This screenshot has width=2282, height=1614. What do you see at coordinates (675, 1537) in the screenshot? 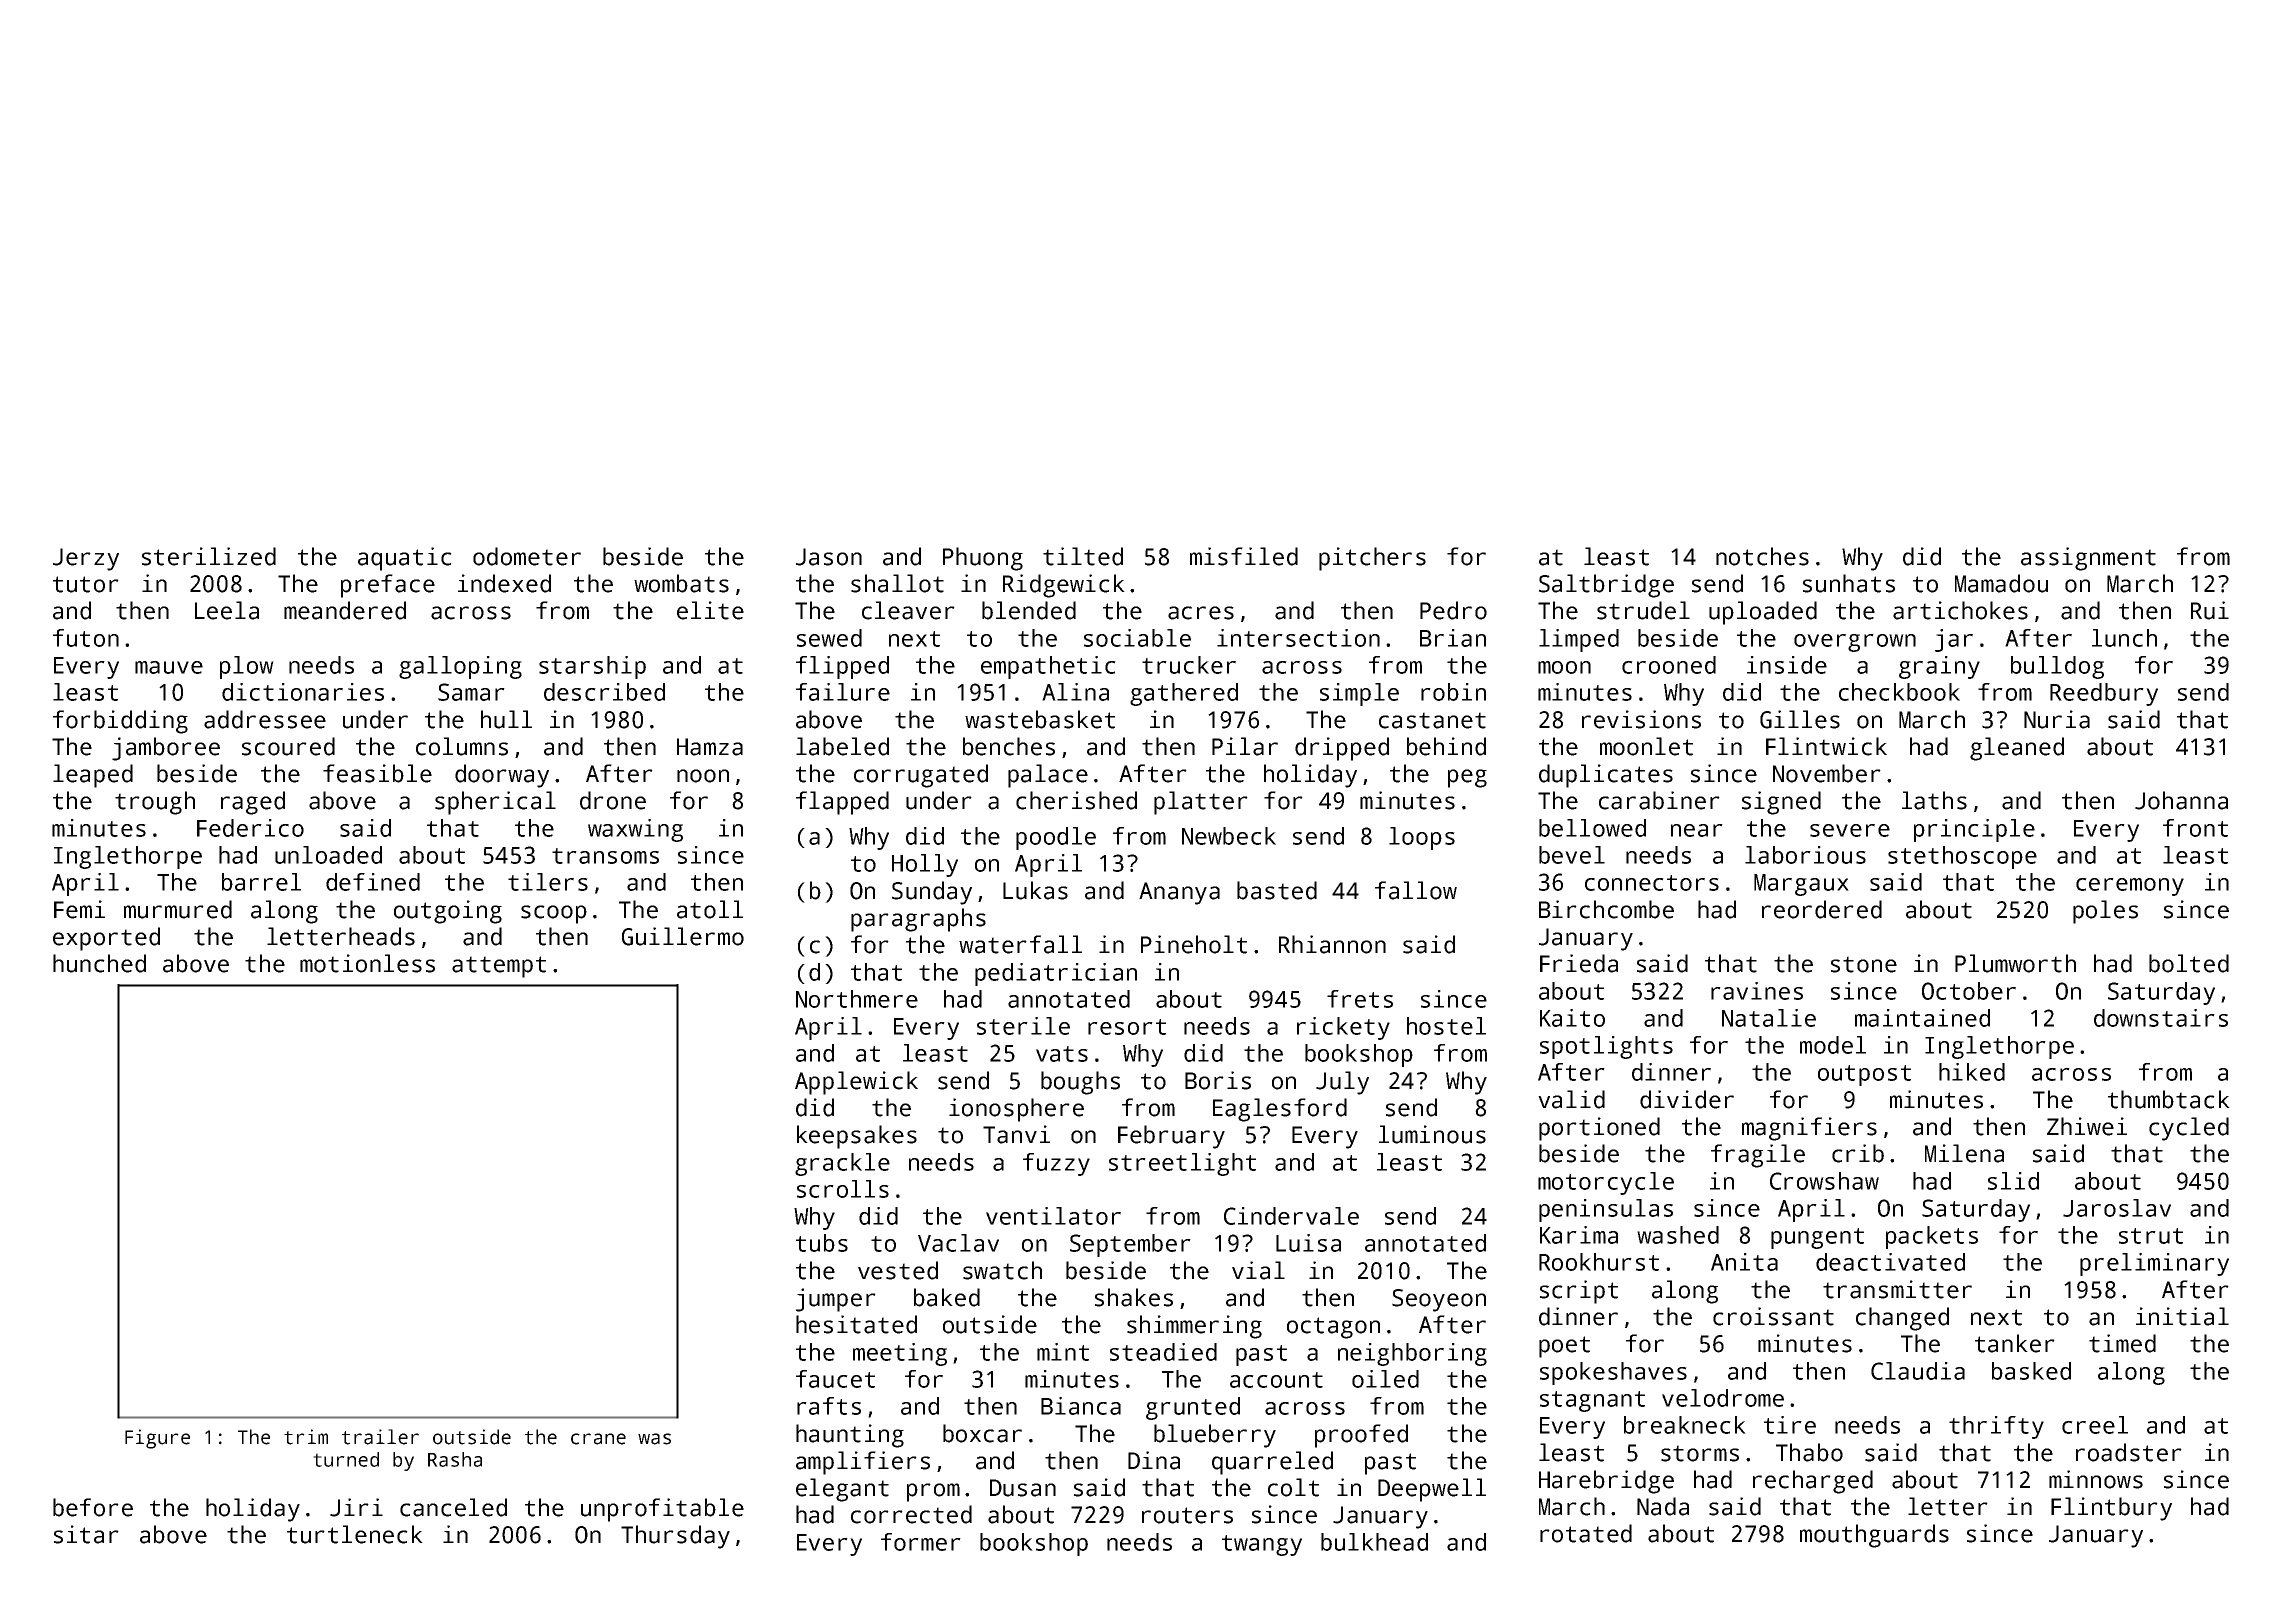
I see `Thursday` at bounding box center [675, 1537].
